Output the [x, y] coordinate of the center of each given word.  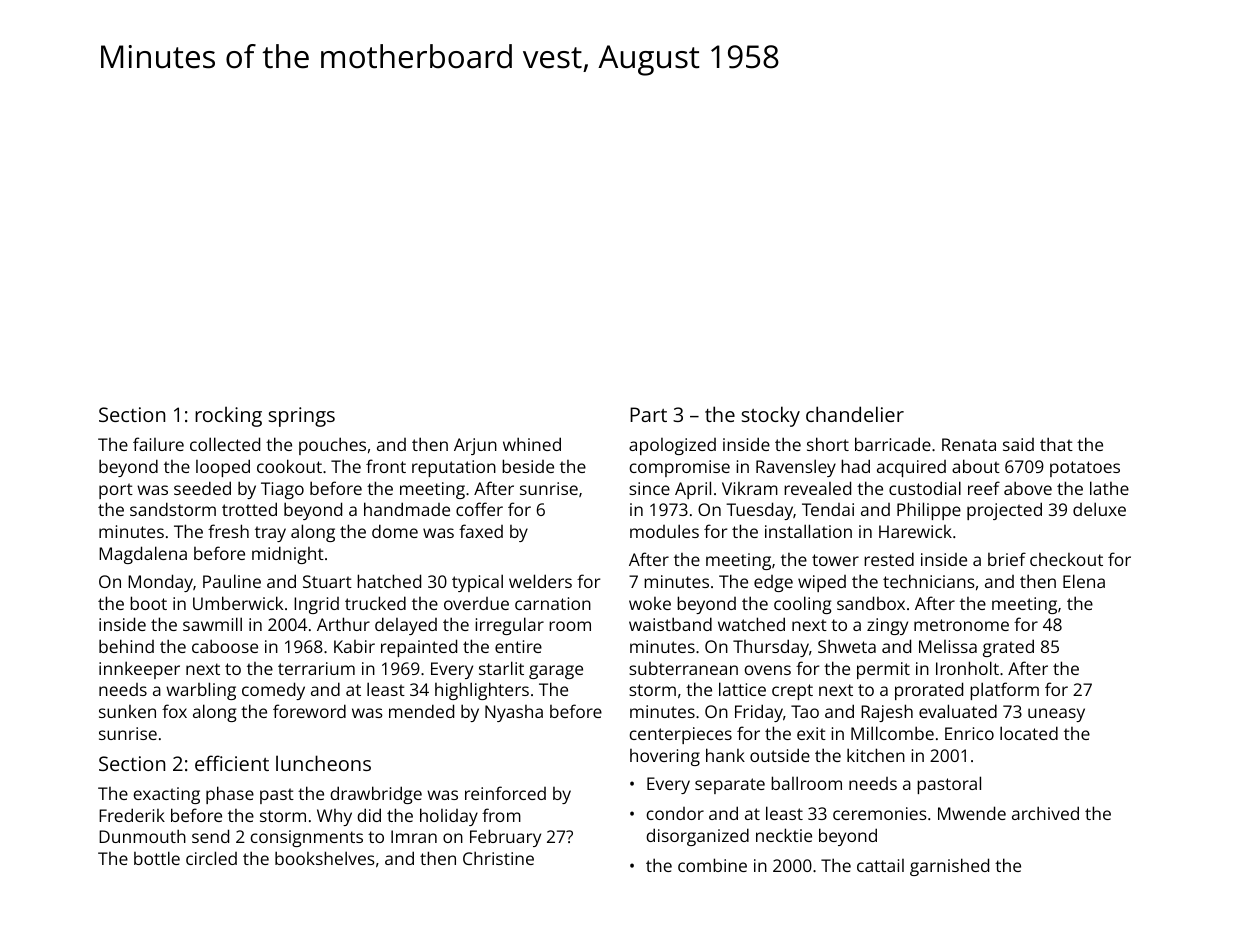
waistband [670, 624]
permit [883, 670]
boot [148, 603]
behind [126, 646]
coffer [479, 509]
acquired [911, 468]
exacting [166, 795]
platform [1004, 691]
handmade [407, 509]
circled [211, 858]
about [976, 466]
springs [302, 417]
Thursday [771, 648]
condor [675, 813]
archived [1045, 813]
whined [532, 444]
